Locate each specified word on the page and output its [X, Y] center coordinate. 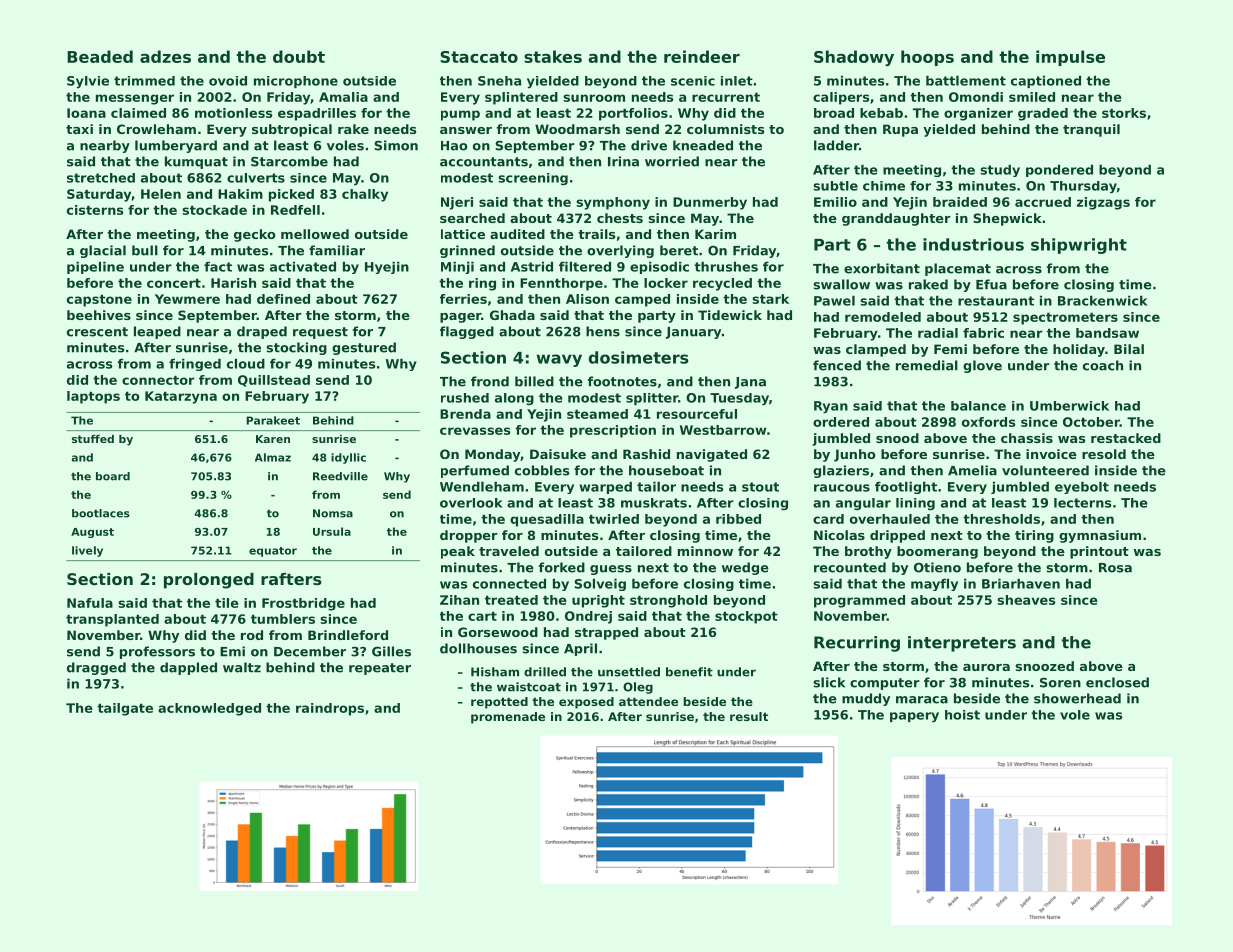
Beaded [100, 56]
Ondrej [588, 617]
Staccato [479, 57]
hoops [927, 58]
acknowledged [209, 709]
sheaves [1026, 600]
